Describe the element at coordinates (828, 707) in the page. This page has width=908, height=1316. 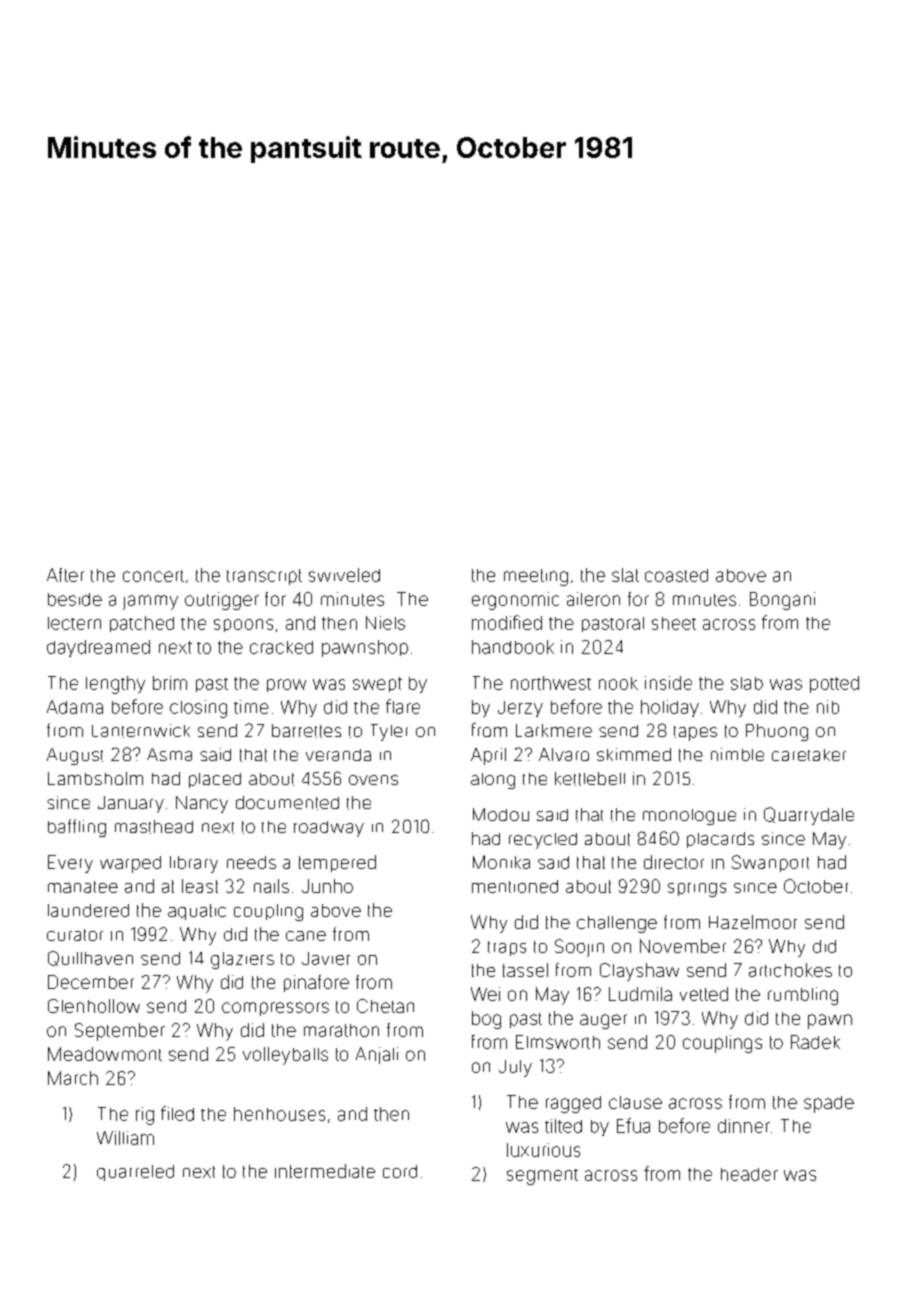
I see `nib` at that location.
